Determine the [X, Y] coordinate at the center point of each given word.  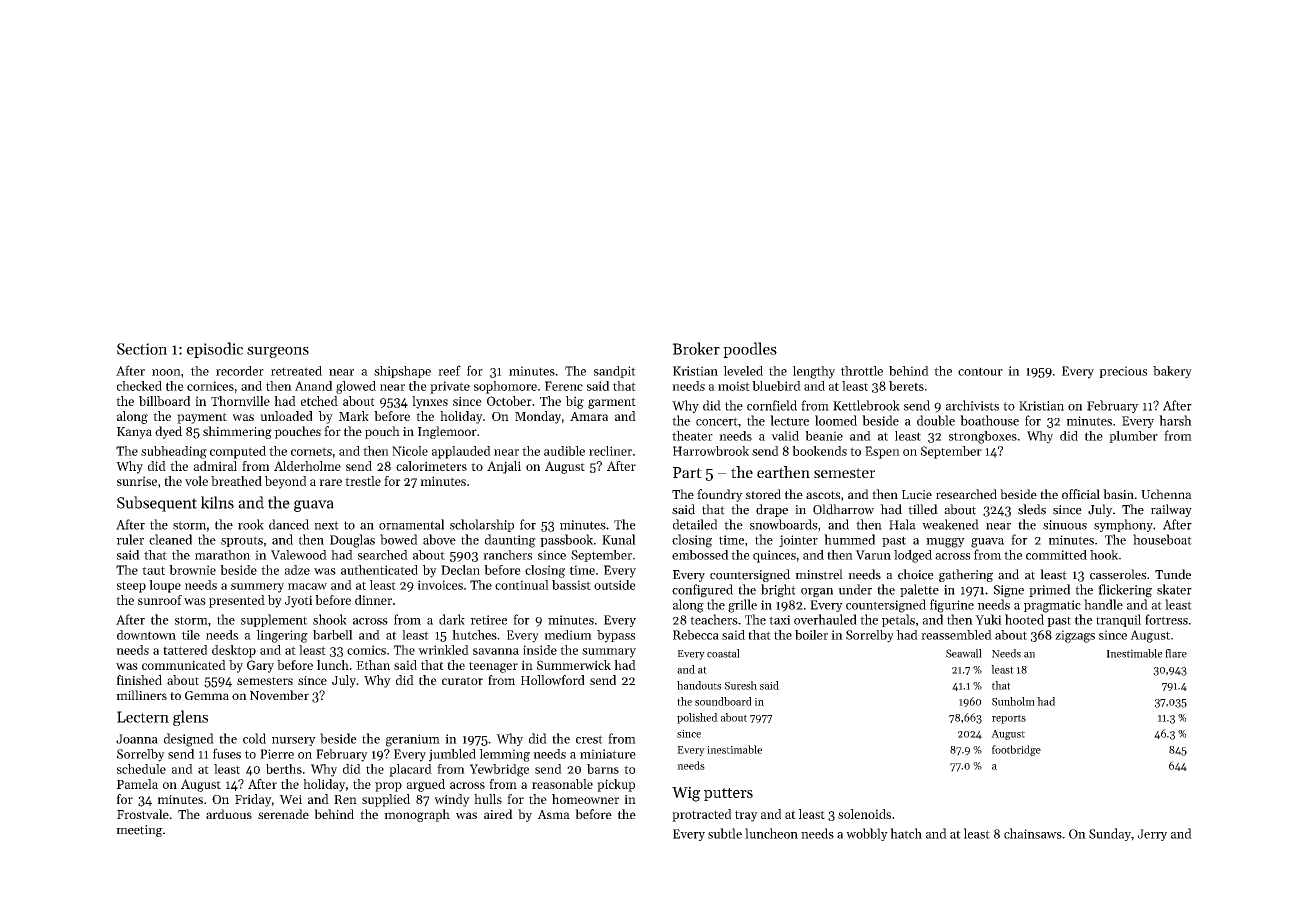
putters [728, 794]
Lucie [917, 494]
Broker [696, 348]
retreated [296, 371]
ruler [130, 539]
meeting [139, 831]
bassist [571, 585]
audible [564, 451]
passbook [566, 540]
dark [452, 619]
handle [1103, 604]
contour [980, 371]
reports [1009, 719]
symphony [1123, 525]
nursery [294, 741]
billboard [164, 401]
